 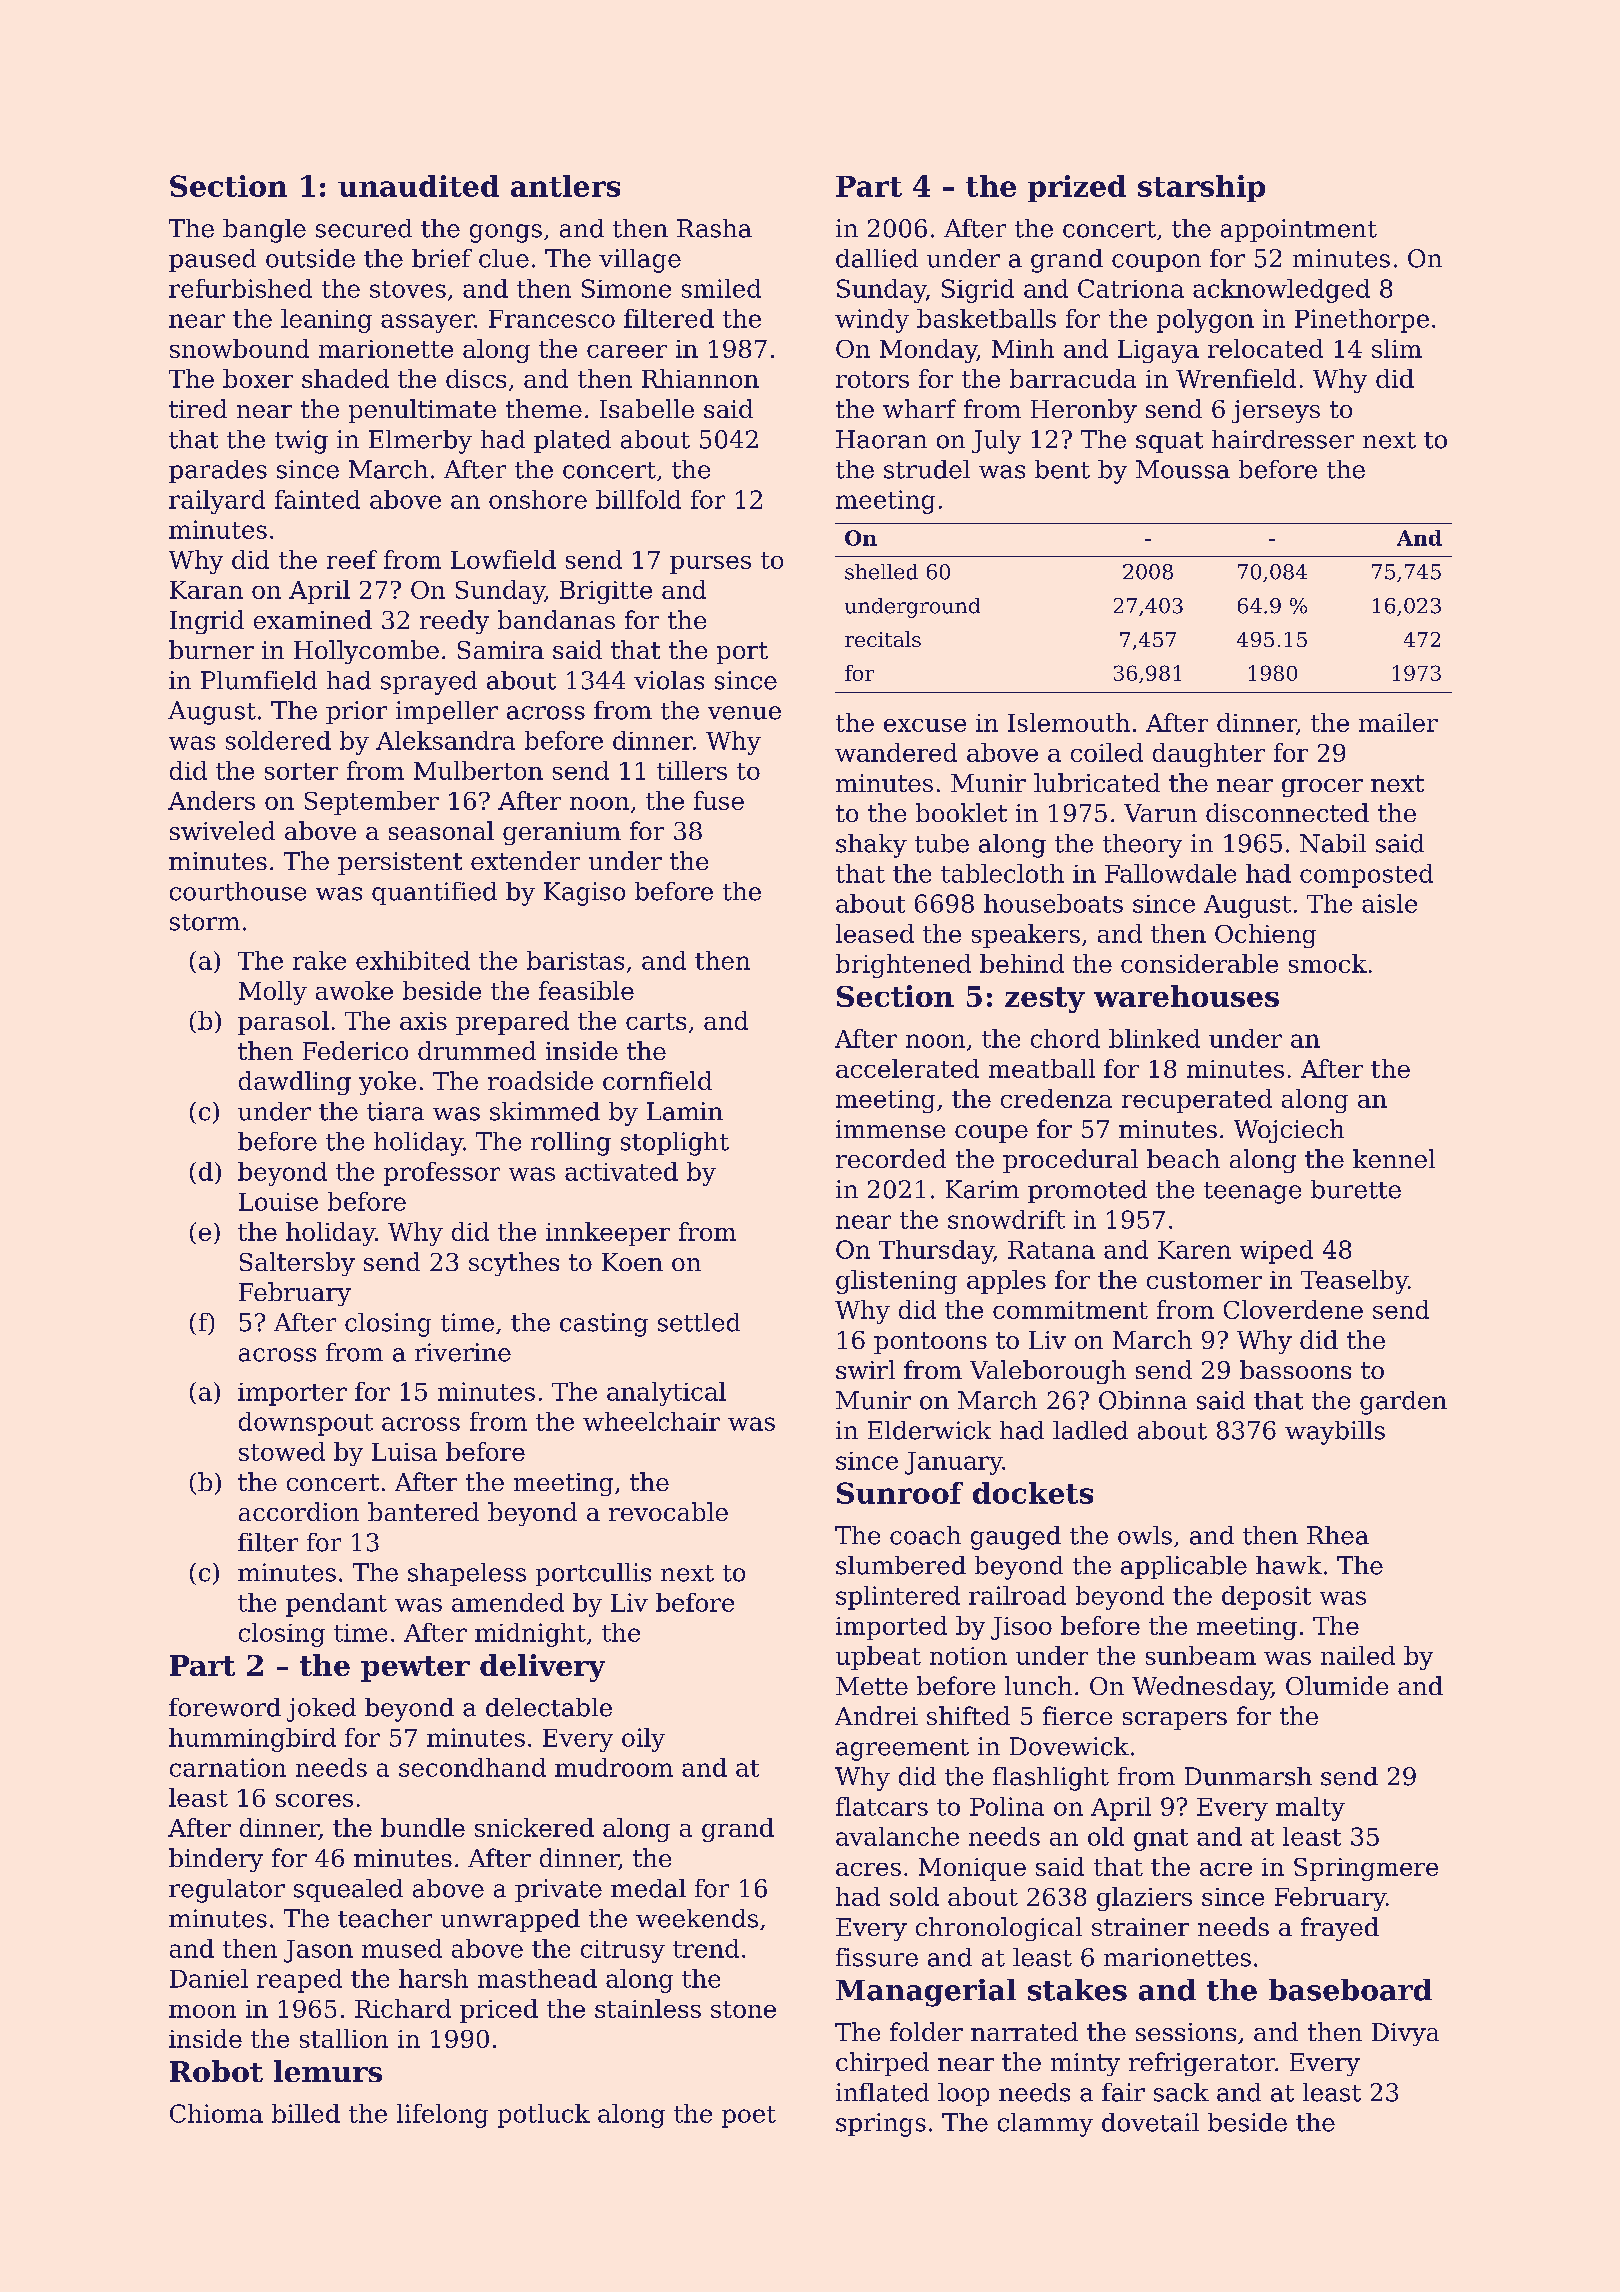 I want to click on recuperated, so click(x=1197, y=1101).
